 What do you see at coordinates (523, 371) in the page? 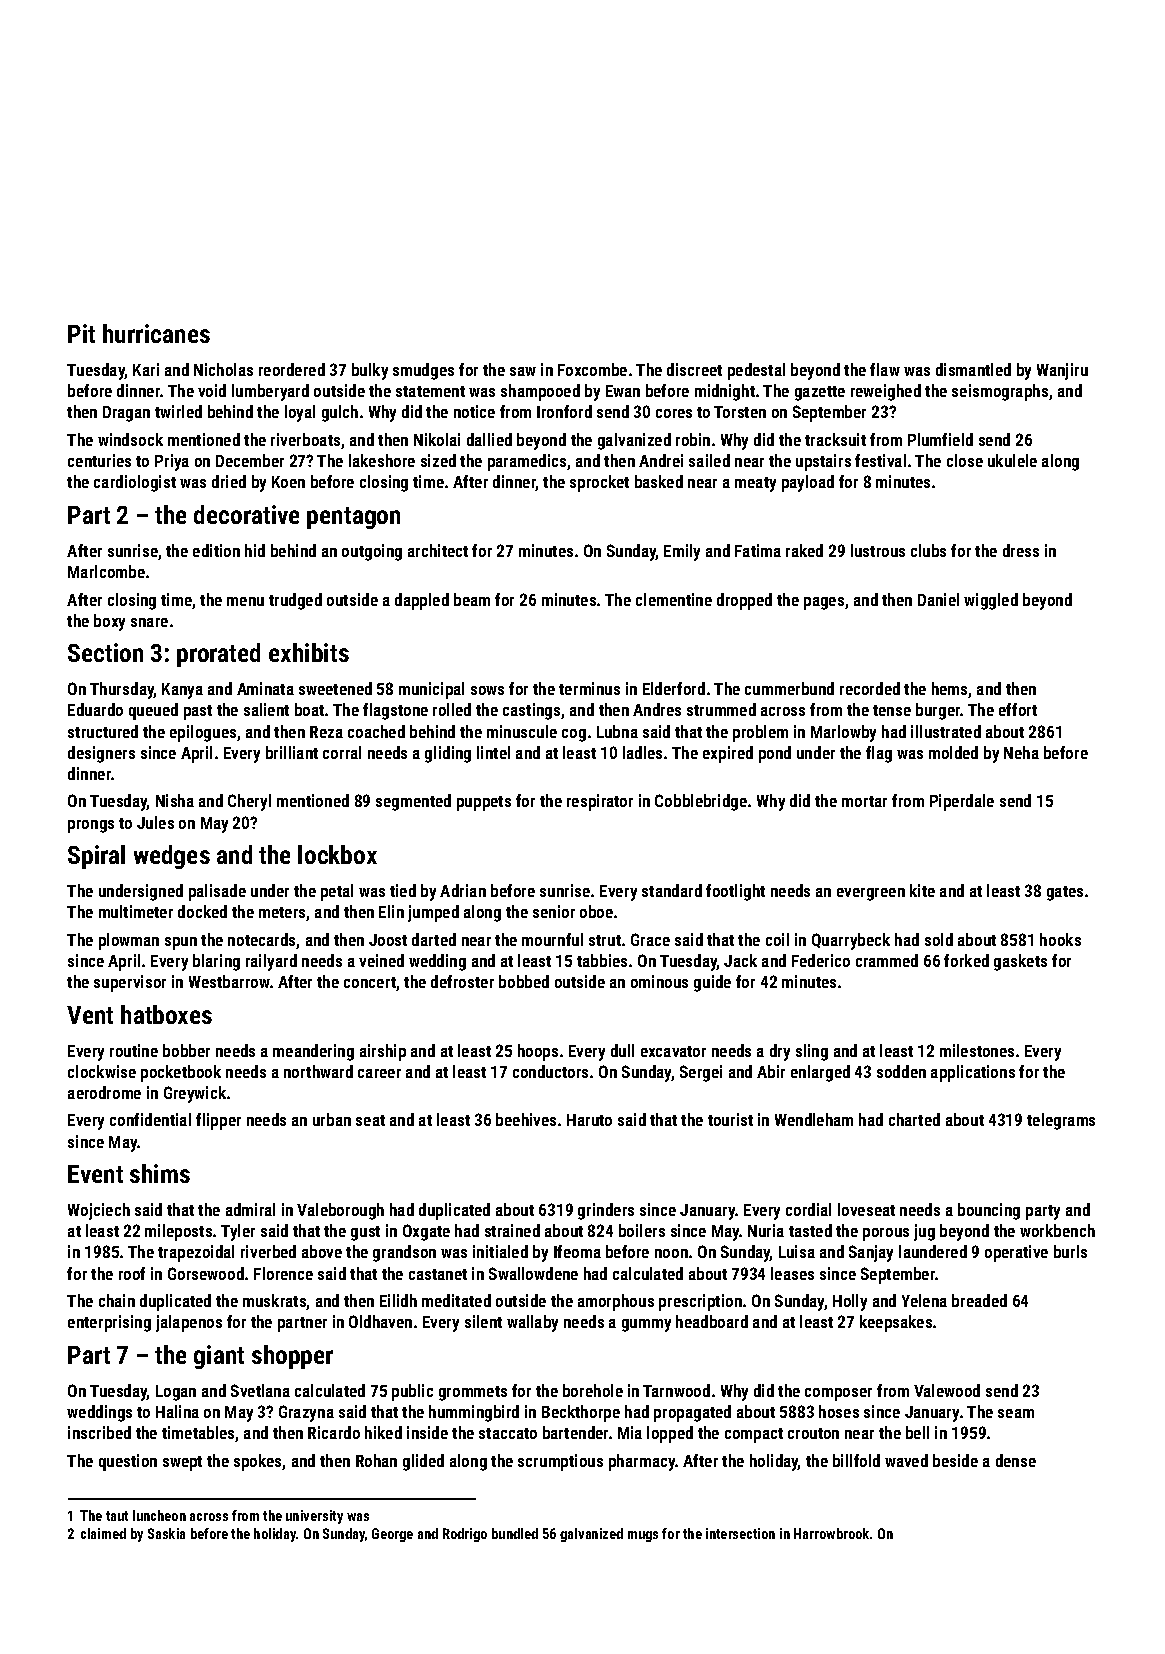
I see `saw` at bounding box center [523, 371].
